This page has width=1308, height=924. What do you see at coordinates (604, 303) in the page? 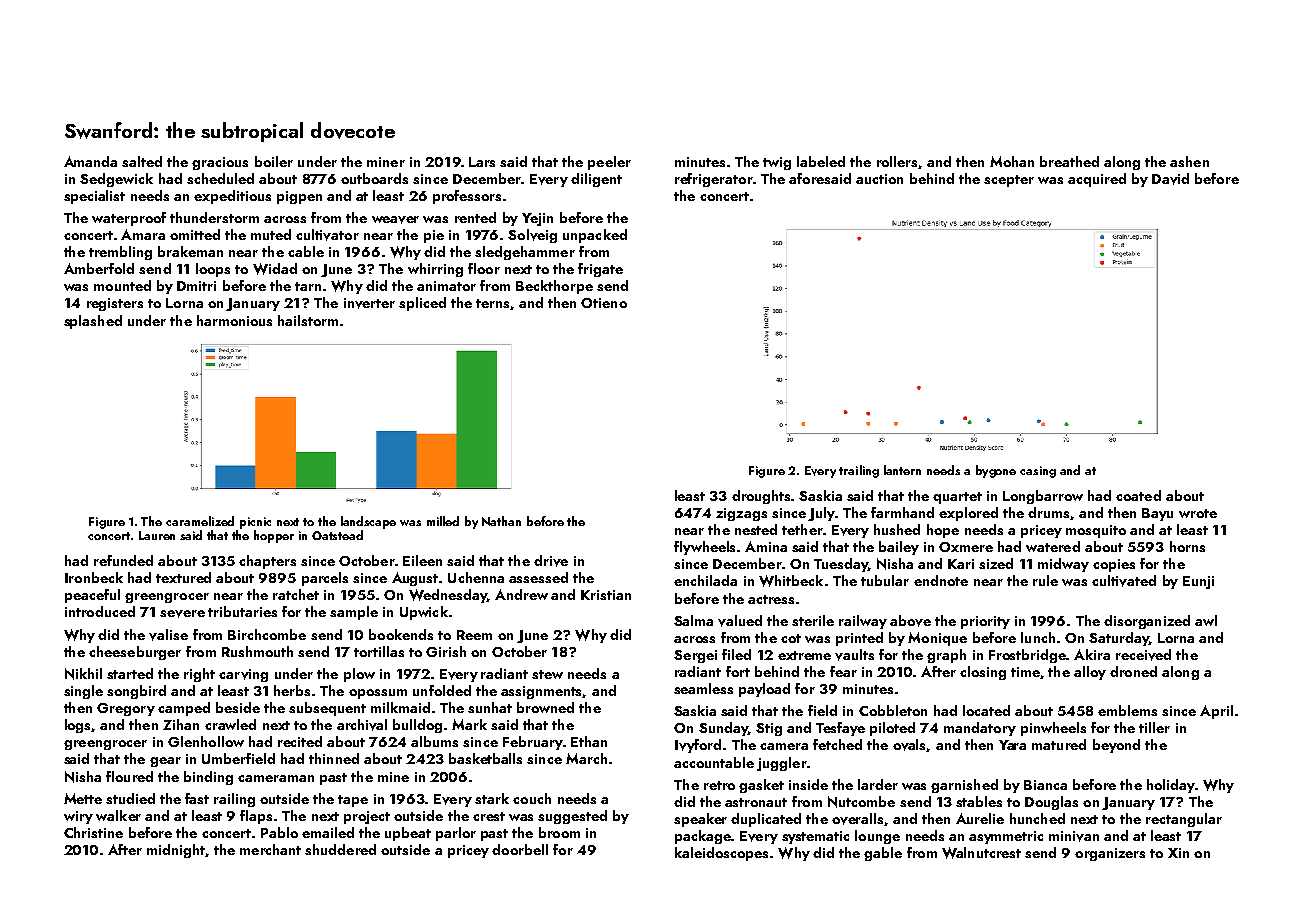
I see `Otieno` at bounding box center [604, 303].
